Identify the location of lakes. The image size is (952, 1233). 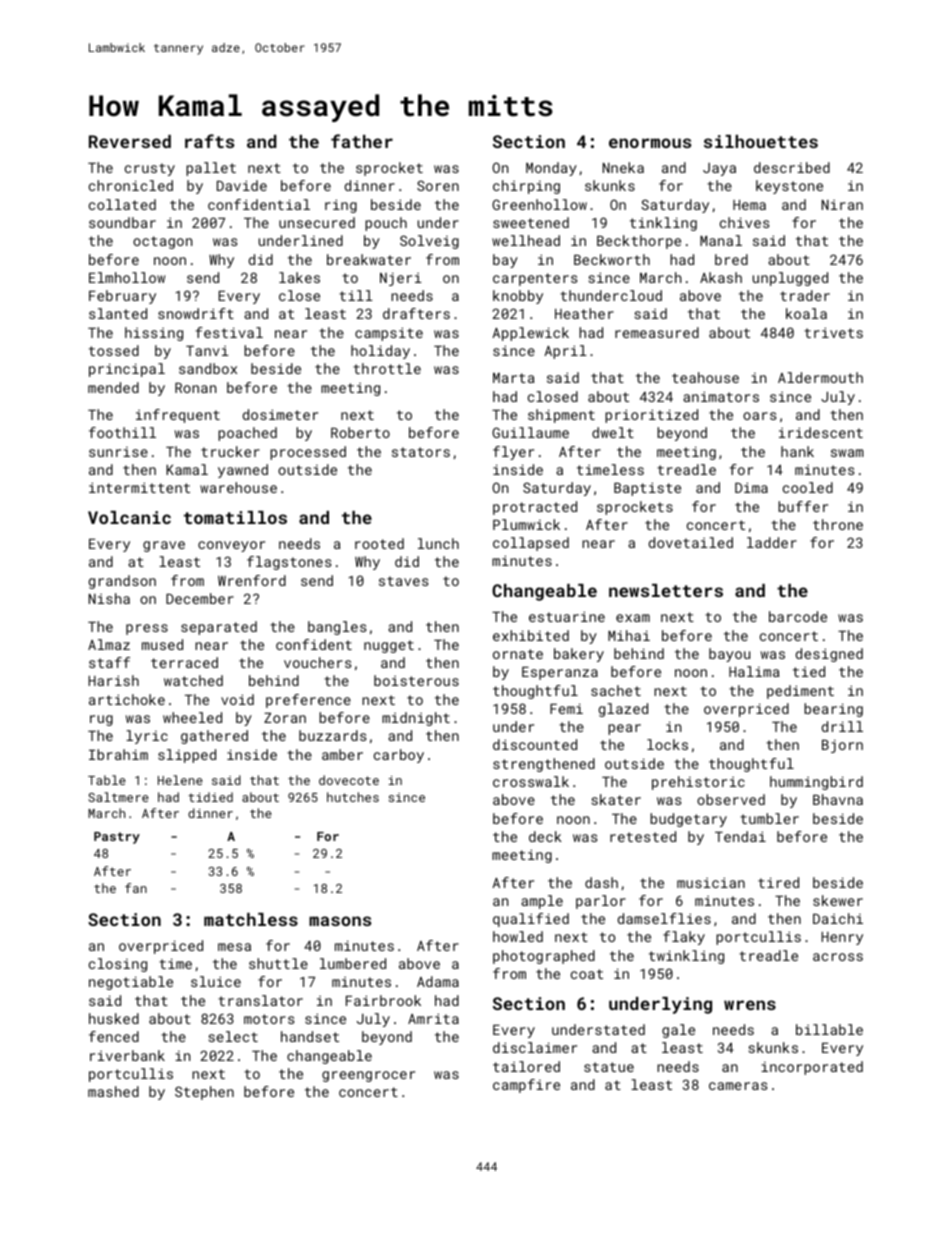
(299, 277).
